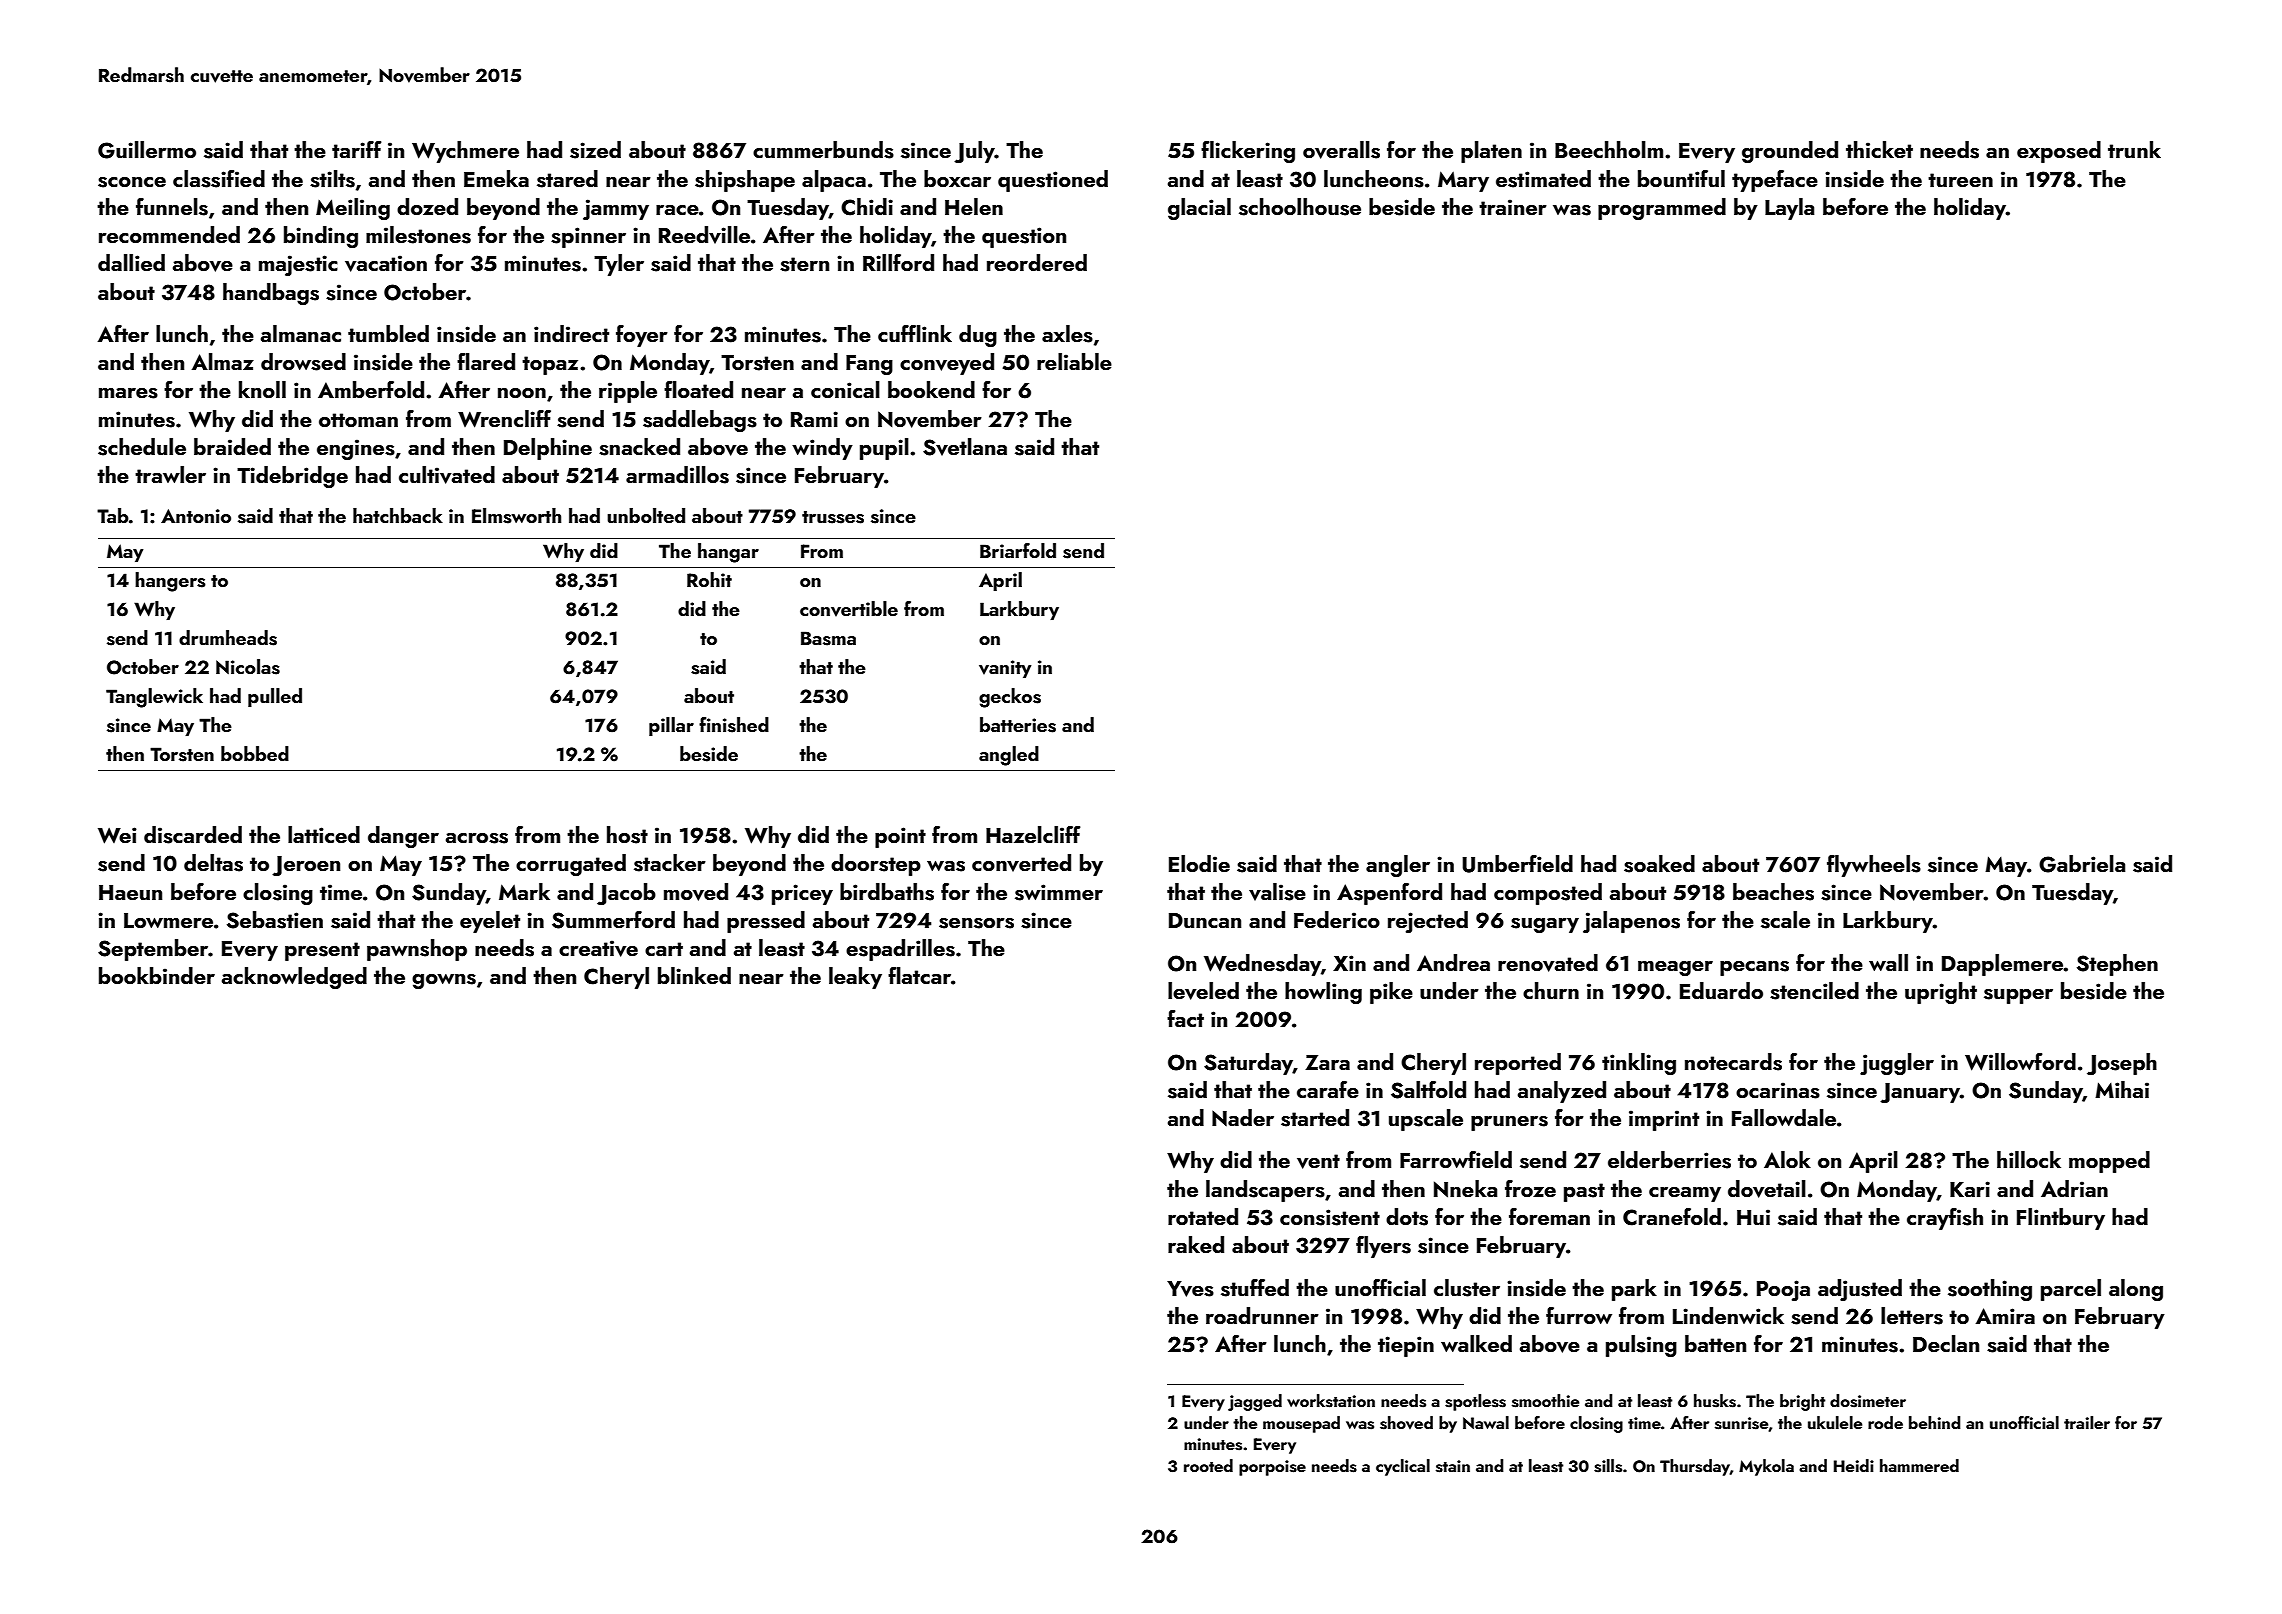  Describe the element at coordinates (571, 865) in the screenshot. I see `corrugated` at that location.
